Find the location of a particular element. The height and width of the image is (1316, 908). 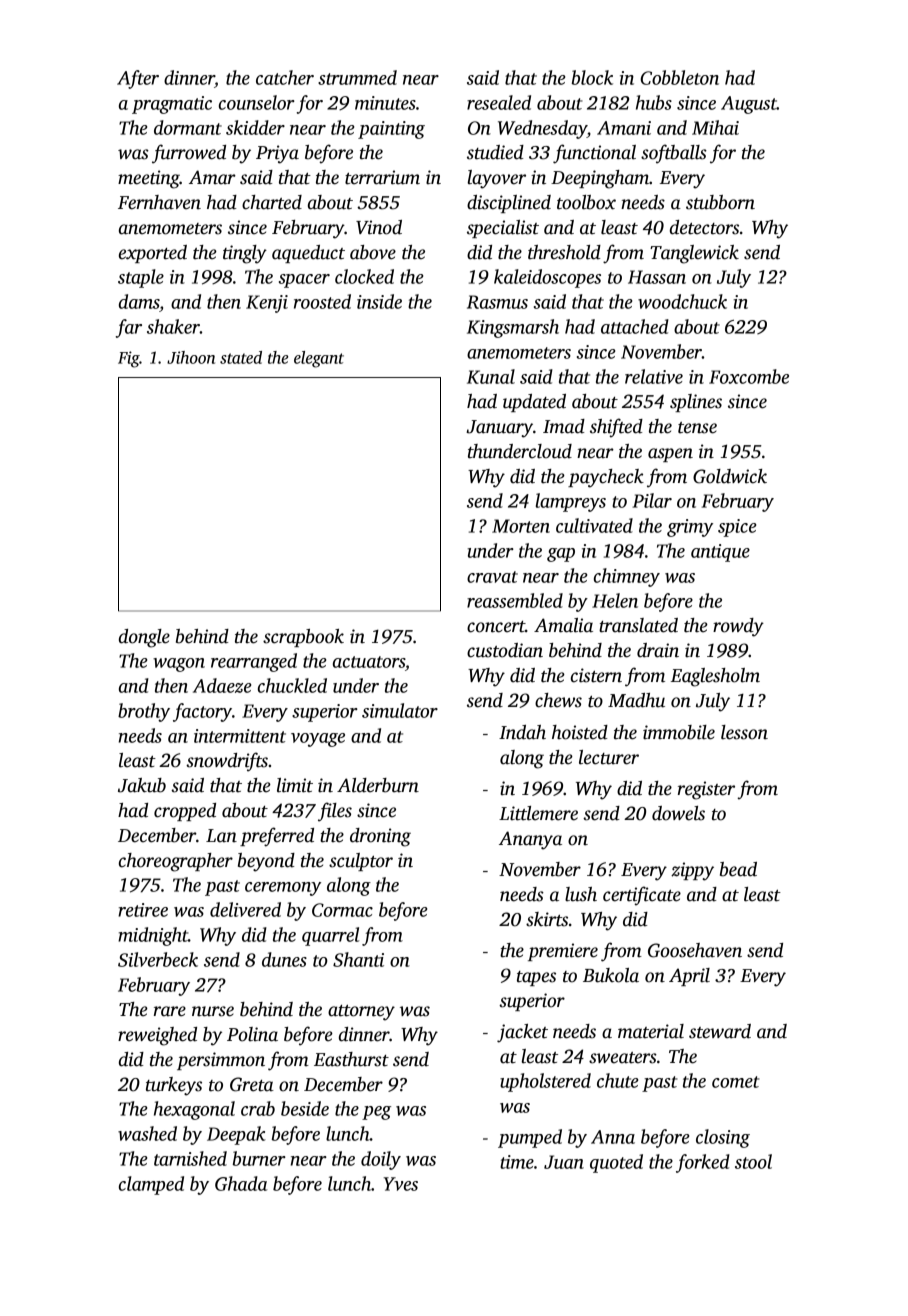

Deepingham is located at coordinates (600, 179).
